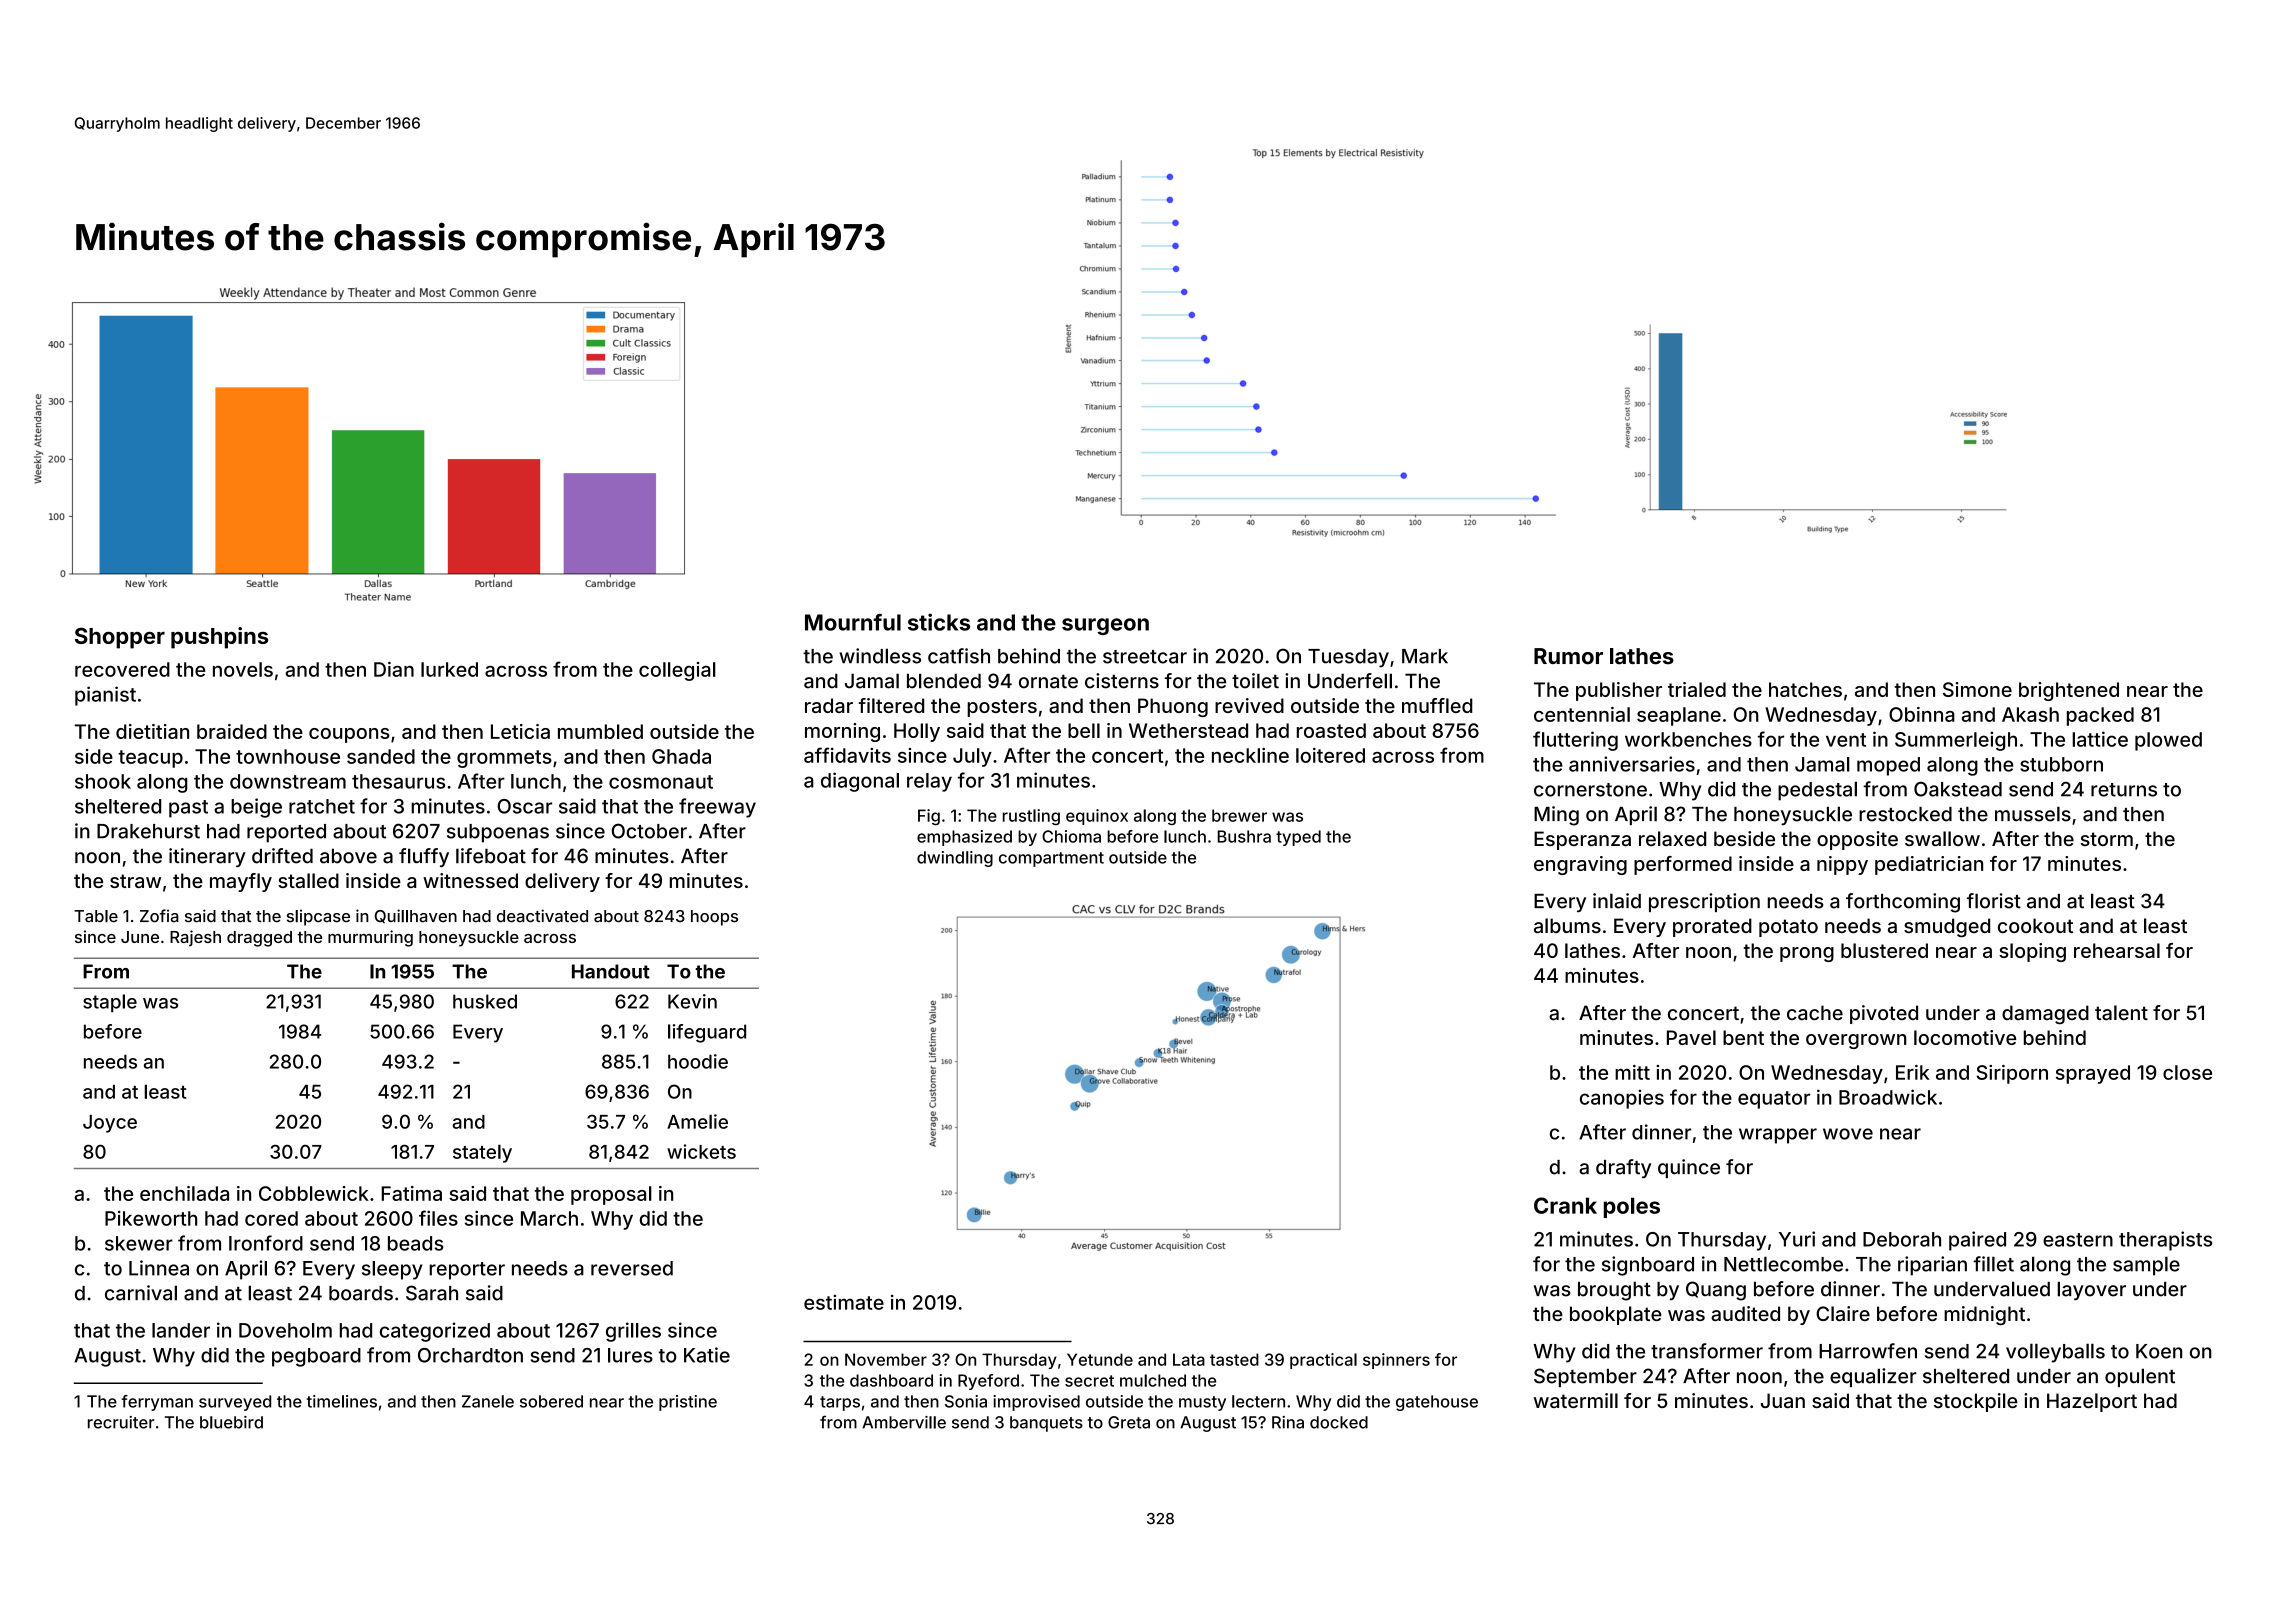 This image has width=2292, height=1620. I want to click on pristine, so click(688, 1403).
